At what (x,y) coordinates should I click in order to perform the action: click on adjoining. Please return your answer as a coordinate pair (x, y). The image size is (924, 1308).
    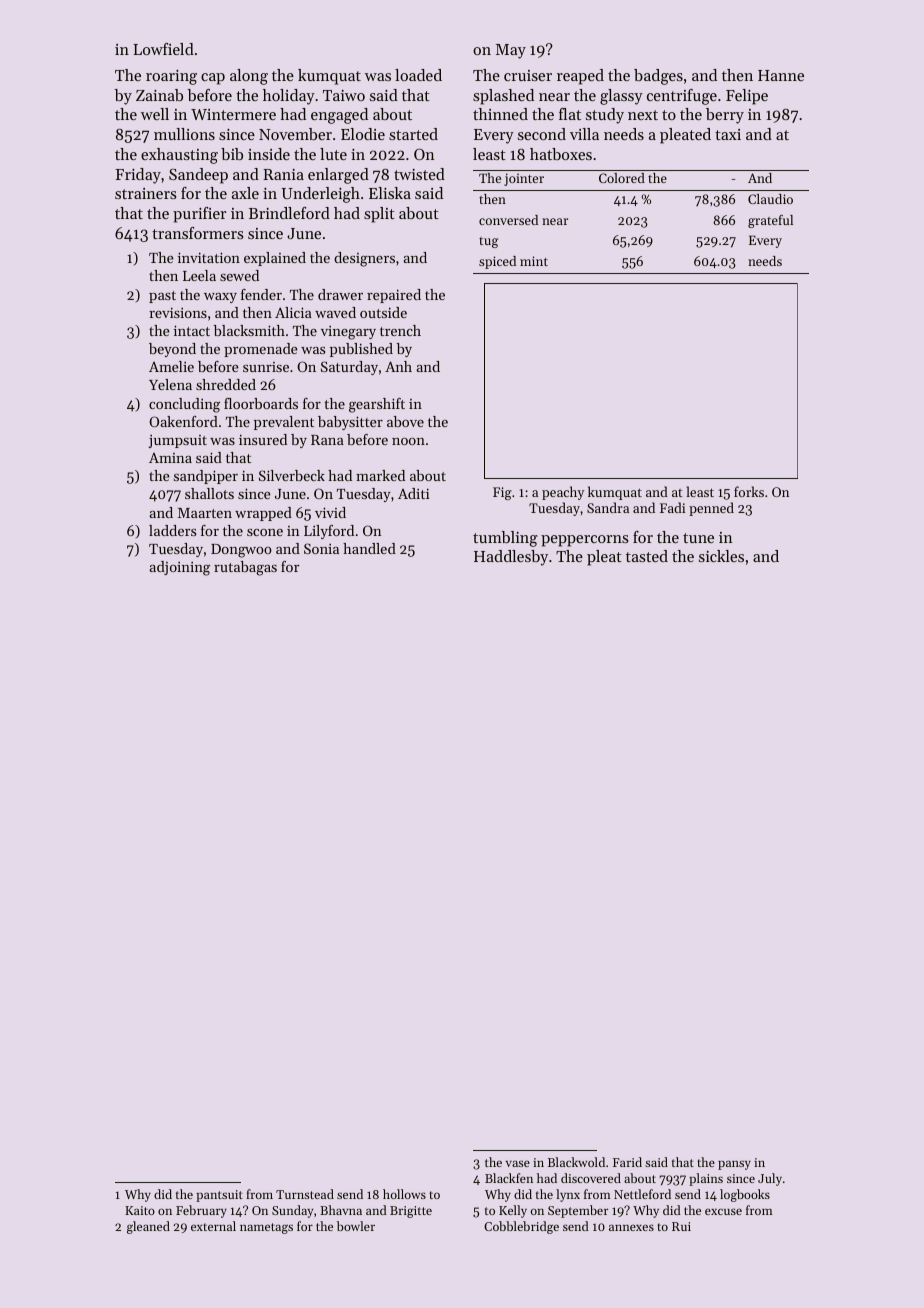
    Looking at the image, I should click on (179, 568).
